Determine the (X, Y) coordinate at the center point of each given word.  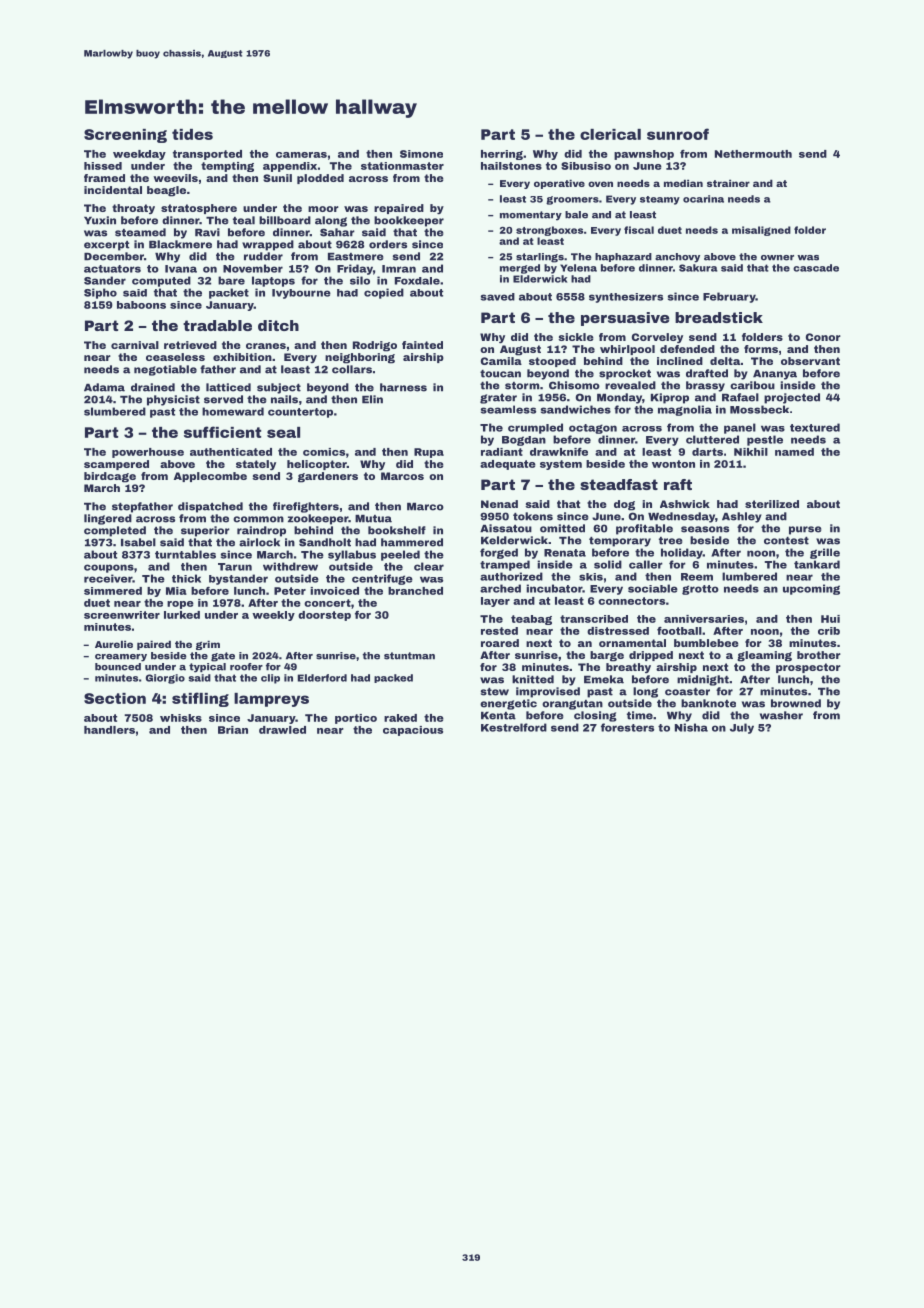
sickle (576, 337)
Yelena (578, 268)
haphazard (623, 257)
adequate (508, 465)
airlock (259, 542)
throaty (133, 209)
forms (761, 349)
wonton (673, 464)
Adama (104, 387)
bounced (118, 667)
